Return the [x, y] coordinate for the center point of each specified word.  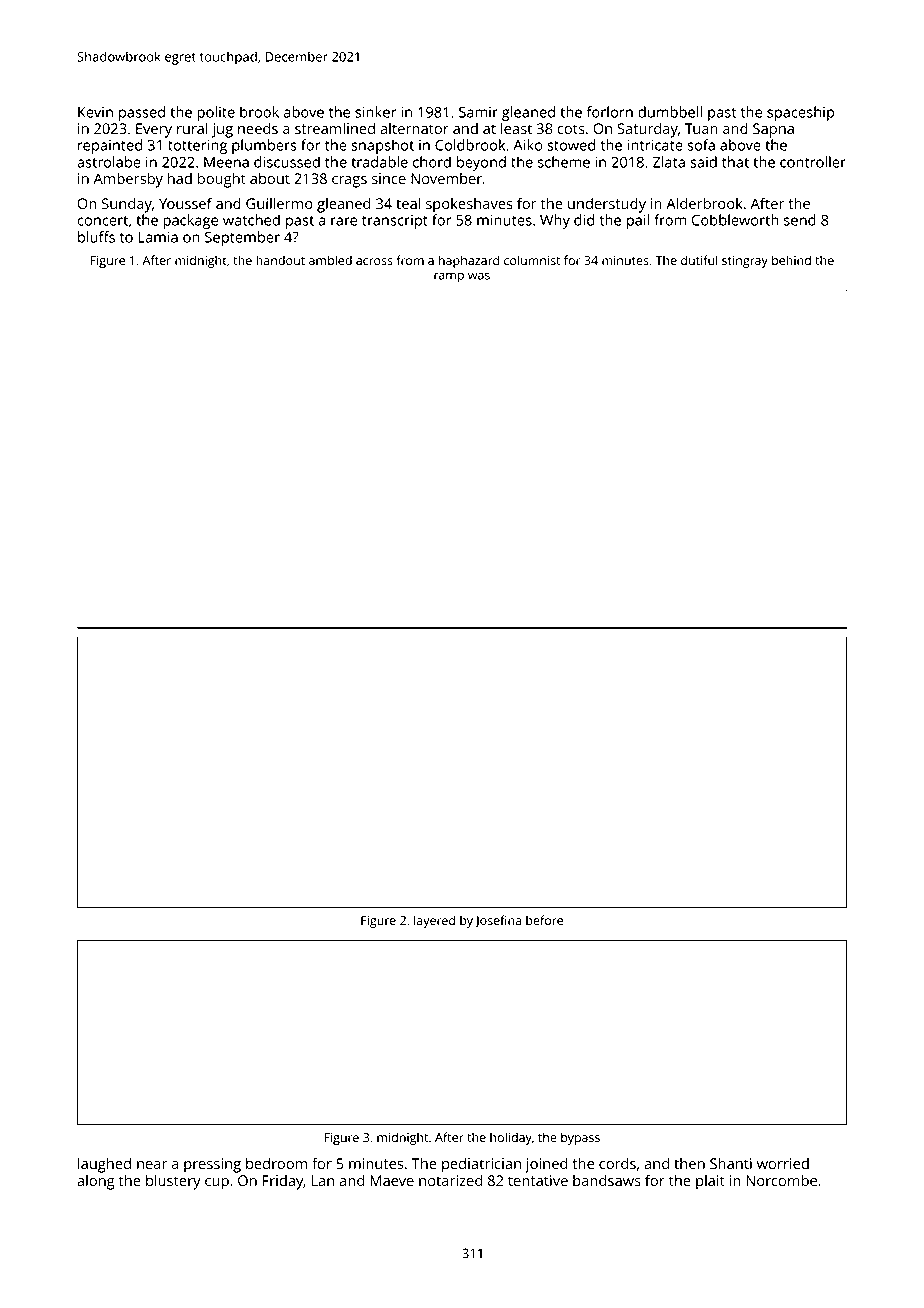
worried [783, 1163]
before [544, 920]
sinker [375, 112]
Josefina [498, 921]
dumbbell [670, 112]
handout [280, 260]
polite [216, 113]
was [479, 276]
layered [434, 921]
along [95, 1182]
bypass [580, 1138]
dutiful [699, 260]
